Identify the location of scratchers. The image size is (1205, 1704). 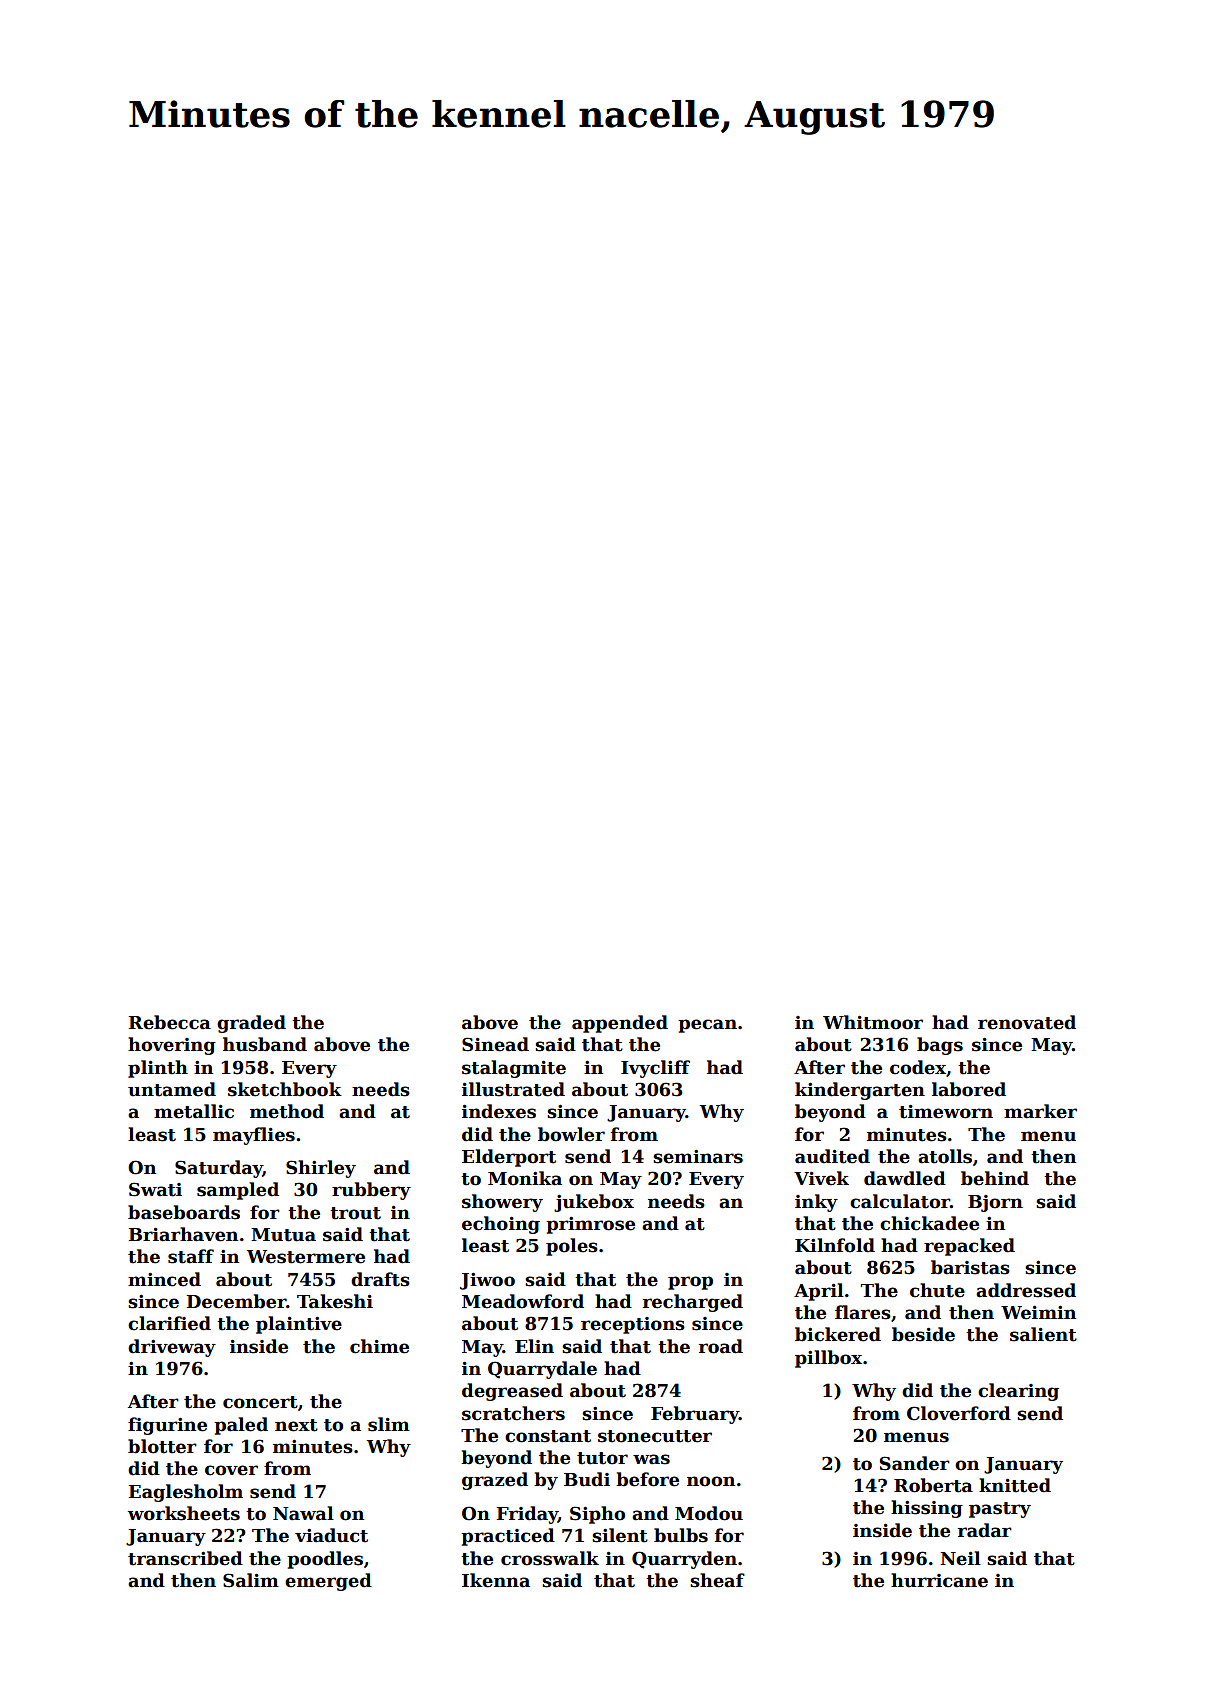
(513, 1413).
